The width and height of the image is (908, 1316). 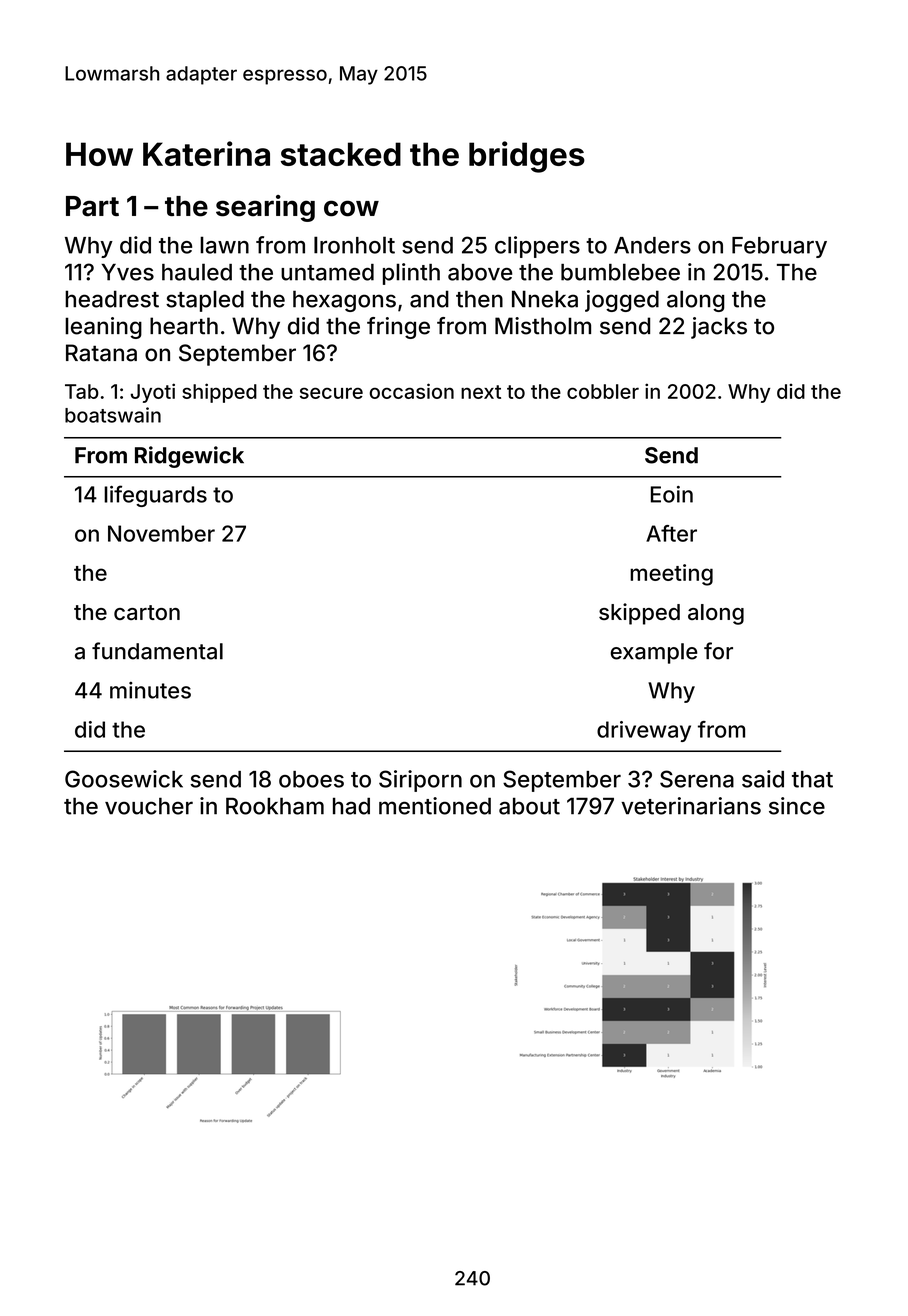 What do you see at coordinates (420, 781) in the image?
I see `Siriporn` at bounding box center [420, 781].
